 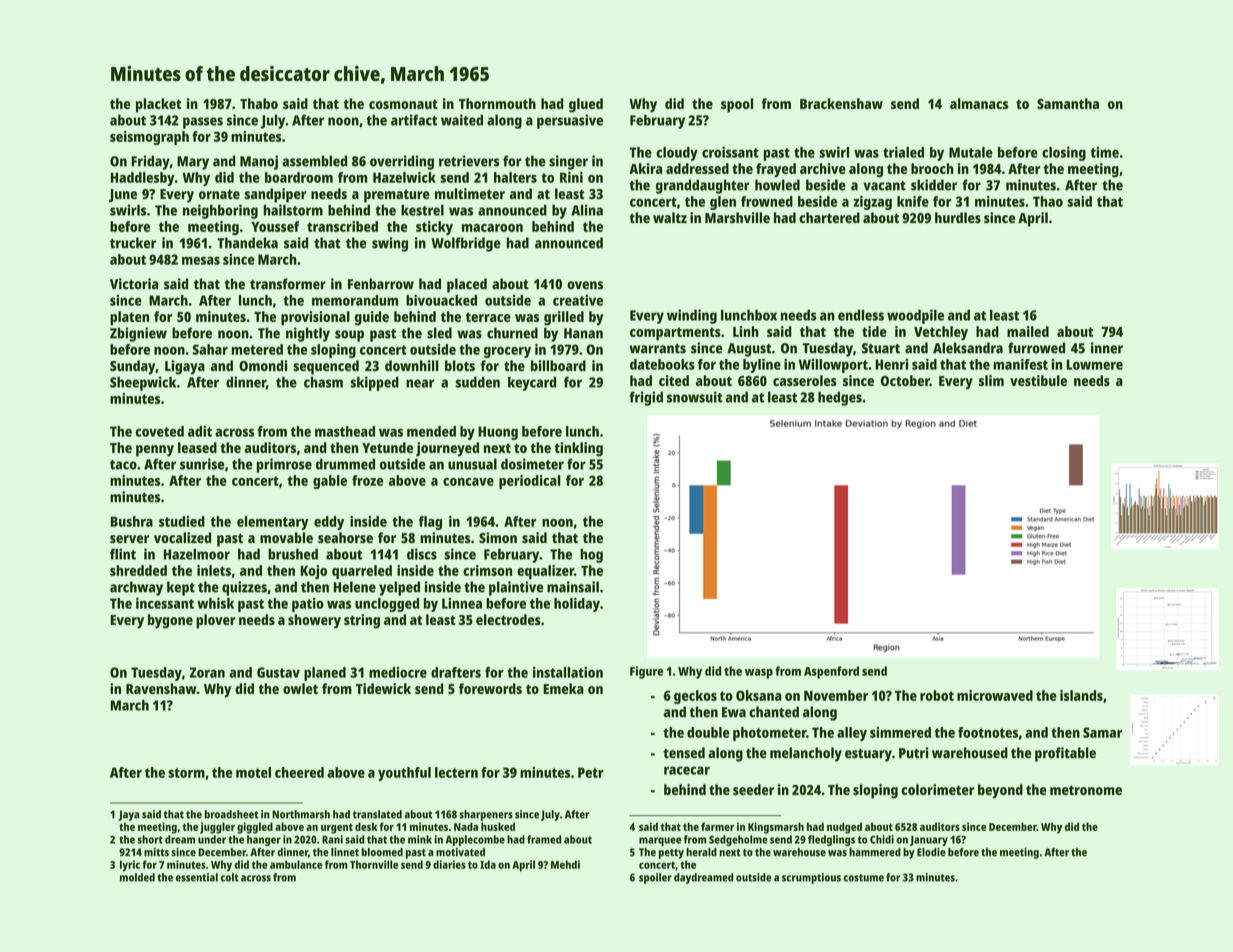 I want to click on Samantha, so click(x=1068, y=103).
